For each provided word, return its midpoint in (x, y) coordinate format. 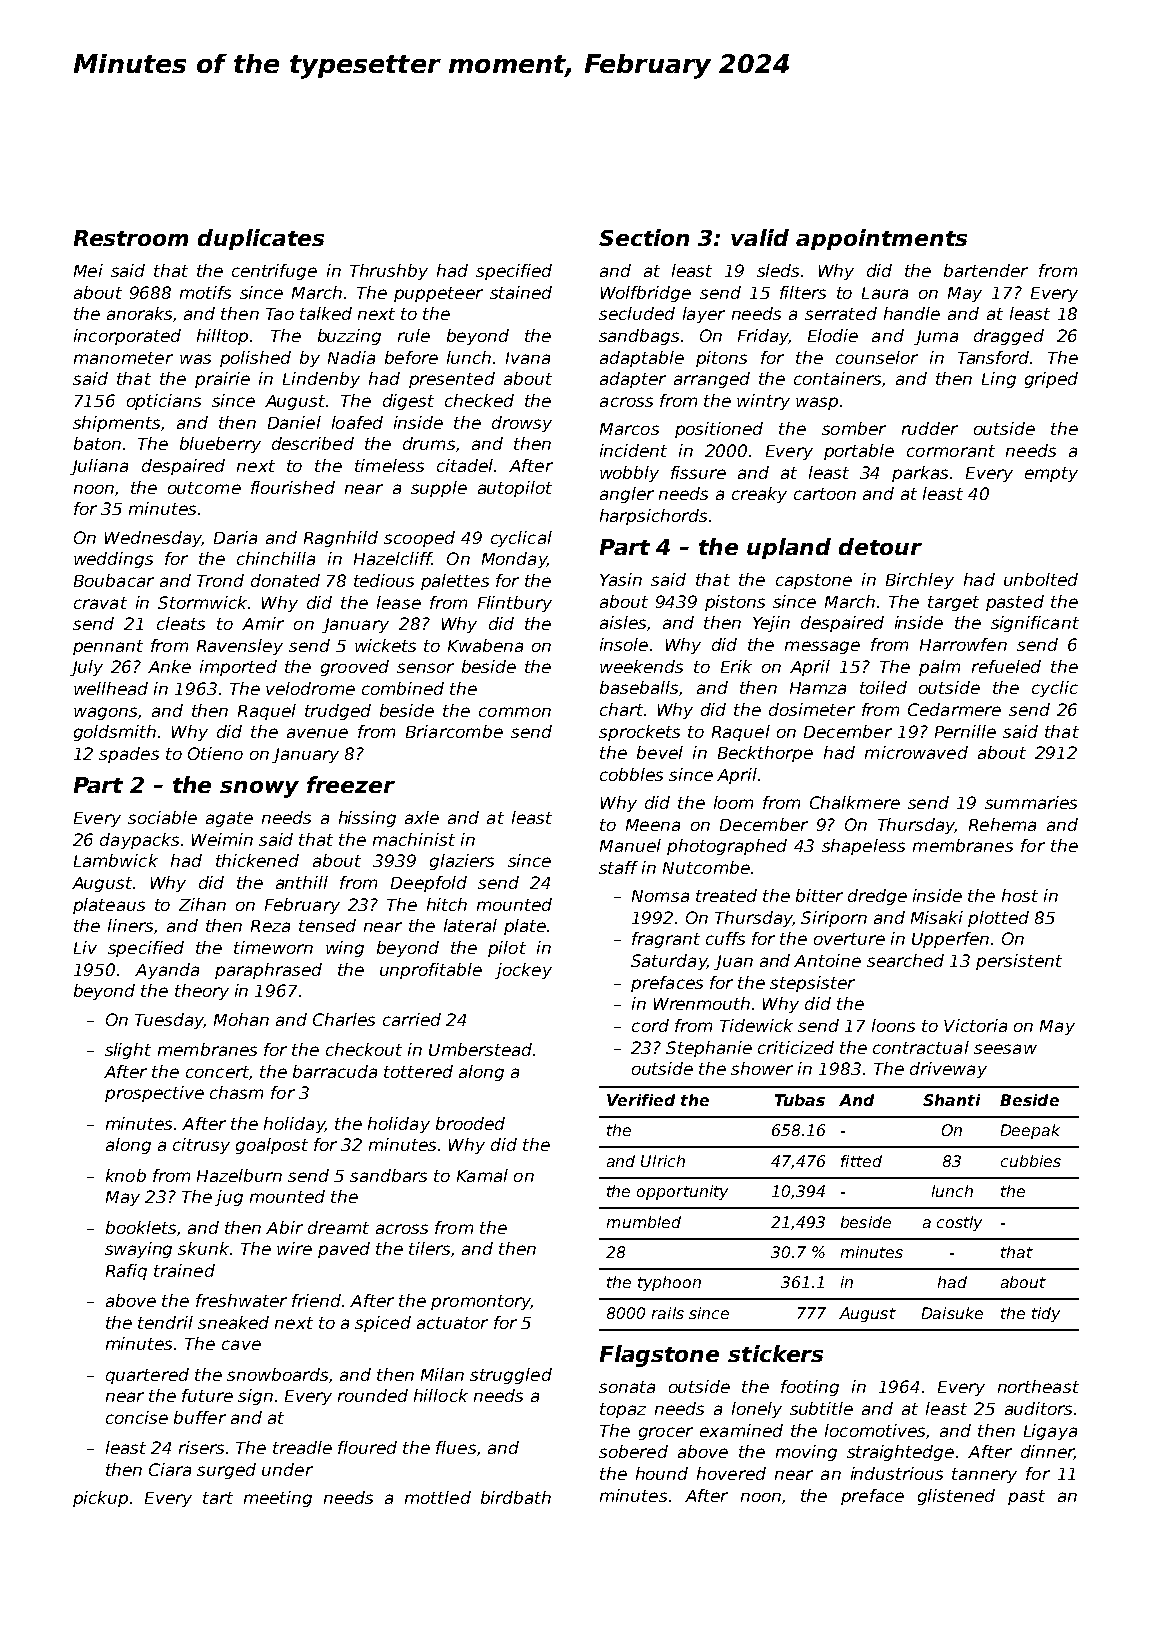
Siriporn (834, 919)
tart (218, 1498)
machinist (414, 839)
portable (859, 452)
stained (521, 292)
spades (129, 755)
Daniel (294, 422)
